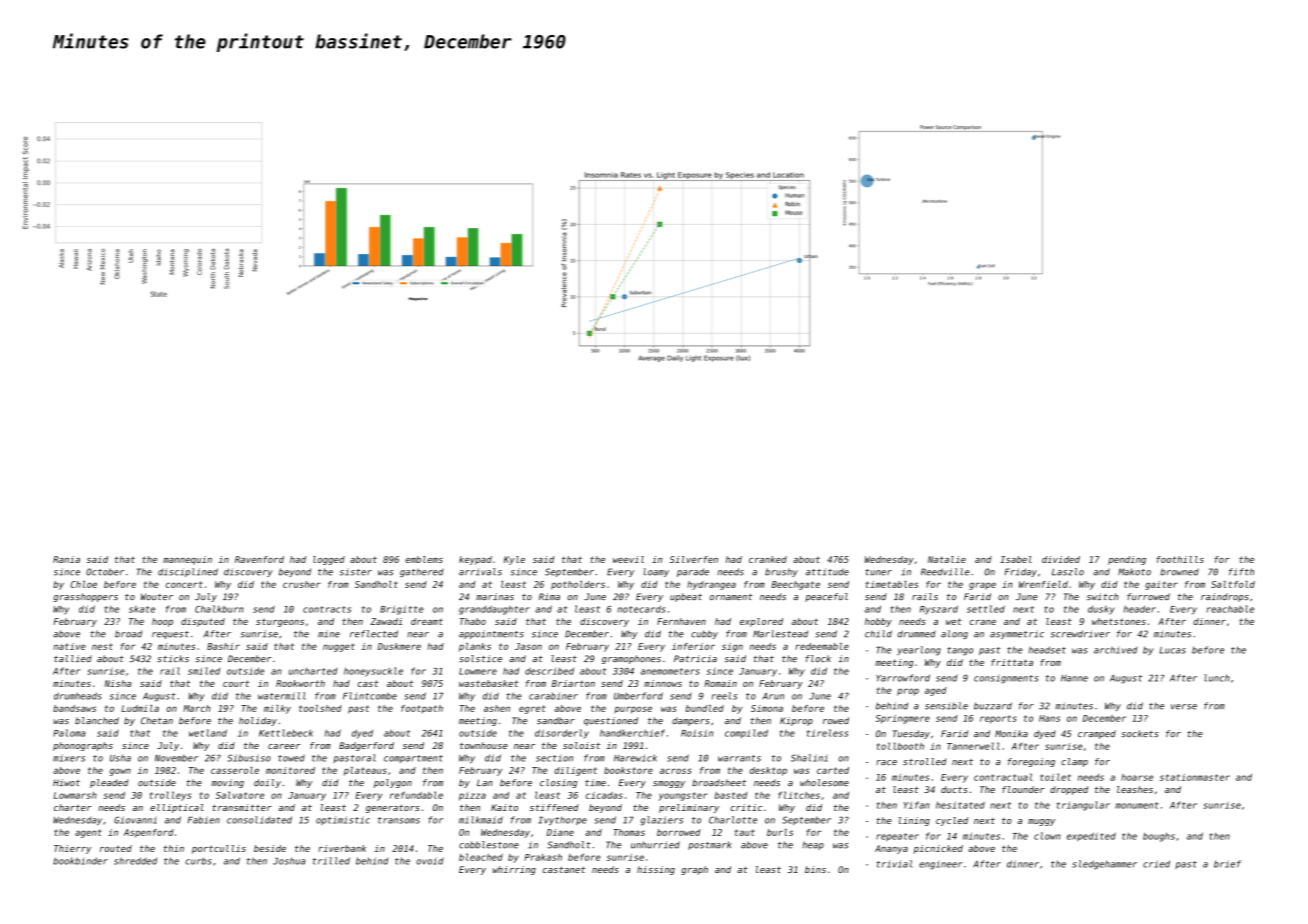 The width and height of the screenshot is (1308, 924). I want to click on agent, so click(88, 833).
